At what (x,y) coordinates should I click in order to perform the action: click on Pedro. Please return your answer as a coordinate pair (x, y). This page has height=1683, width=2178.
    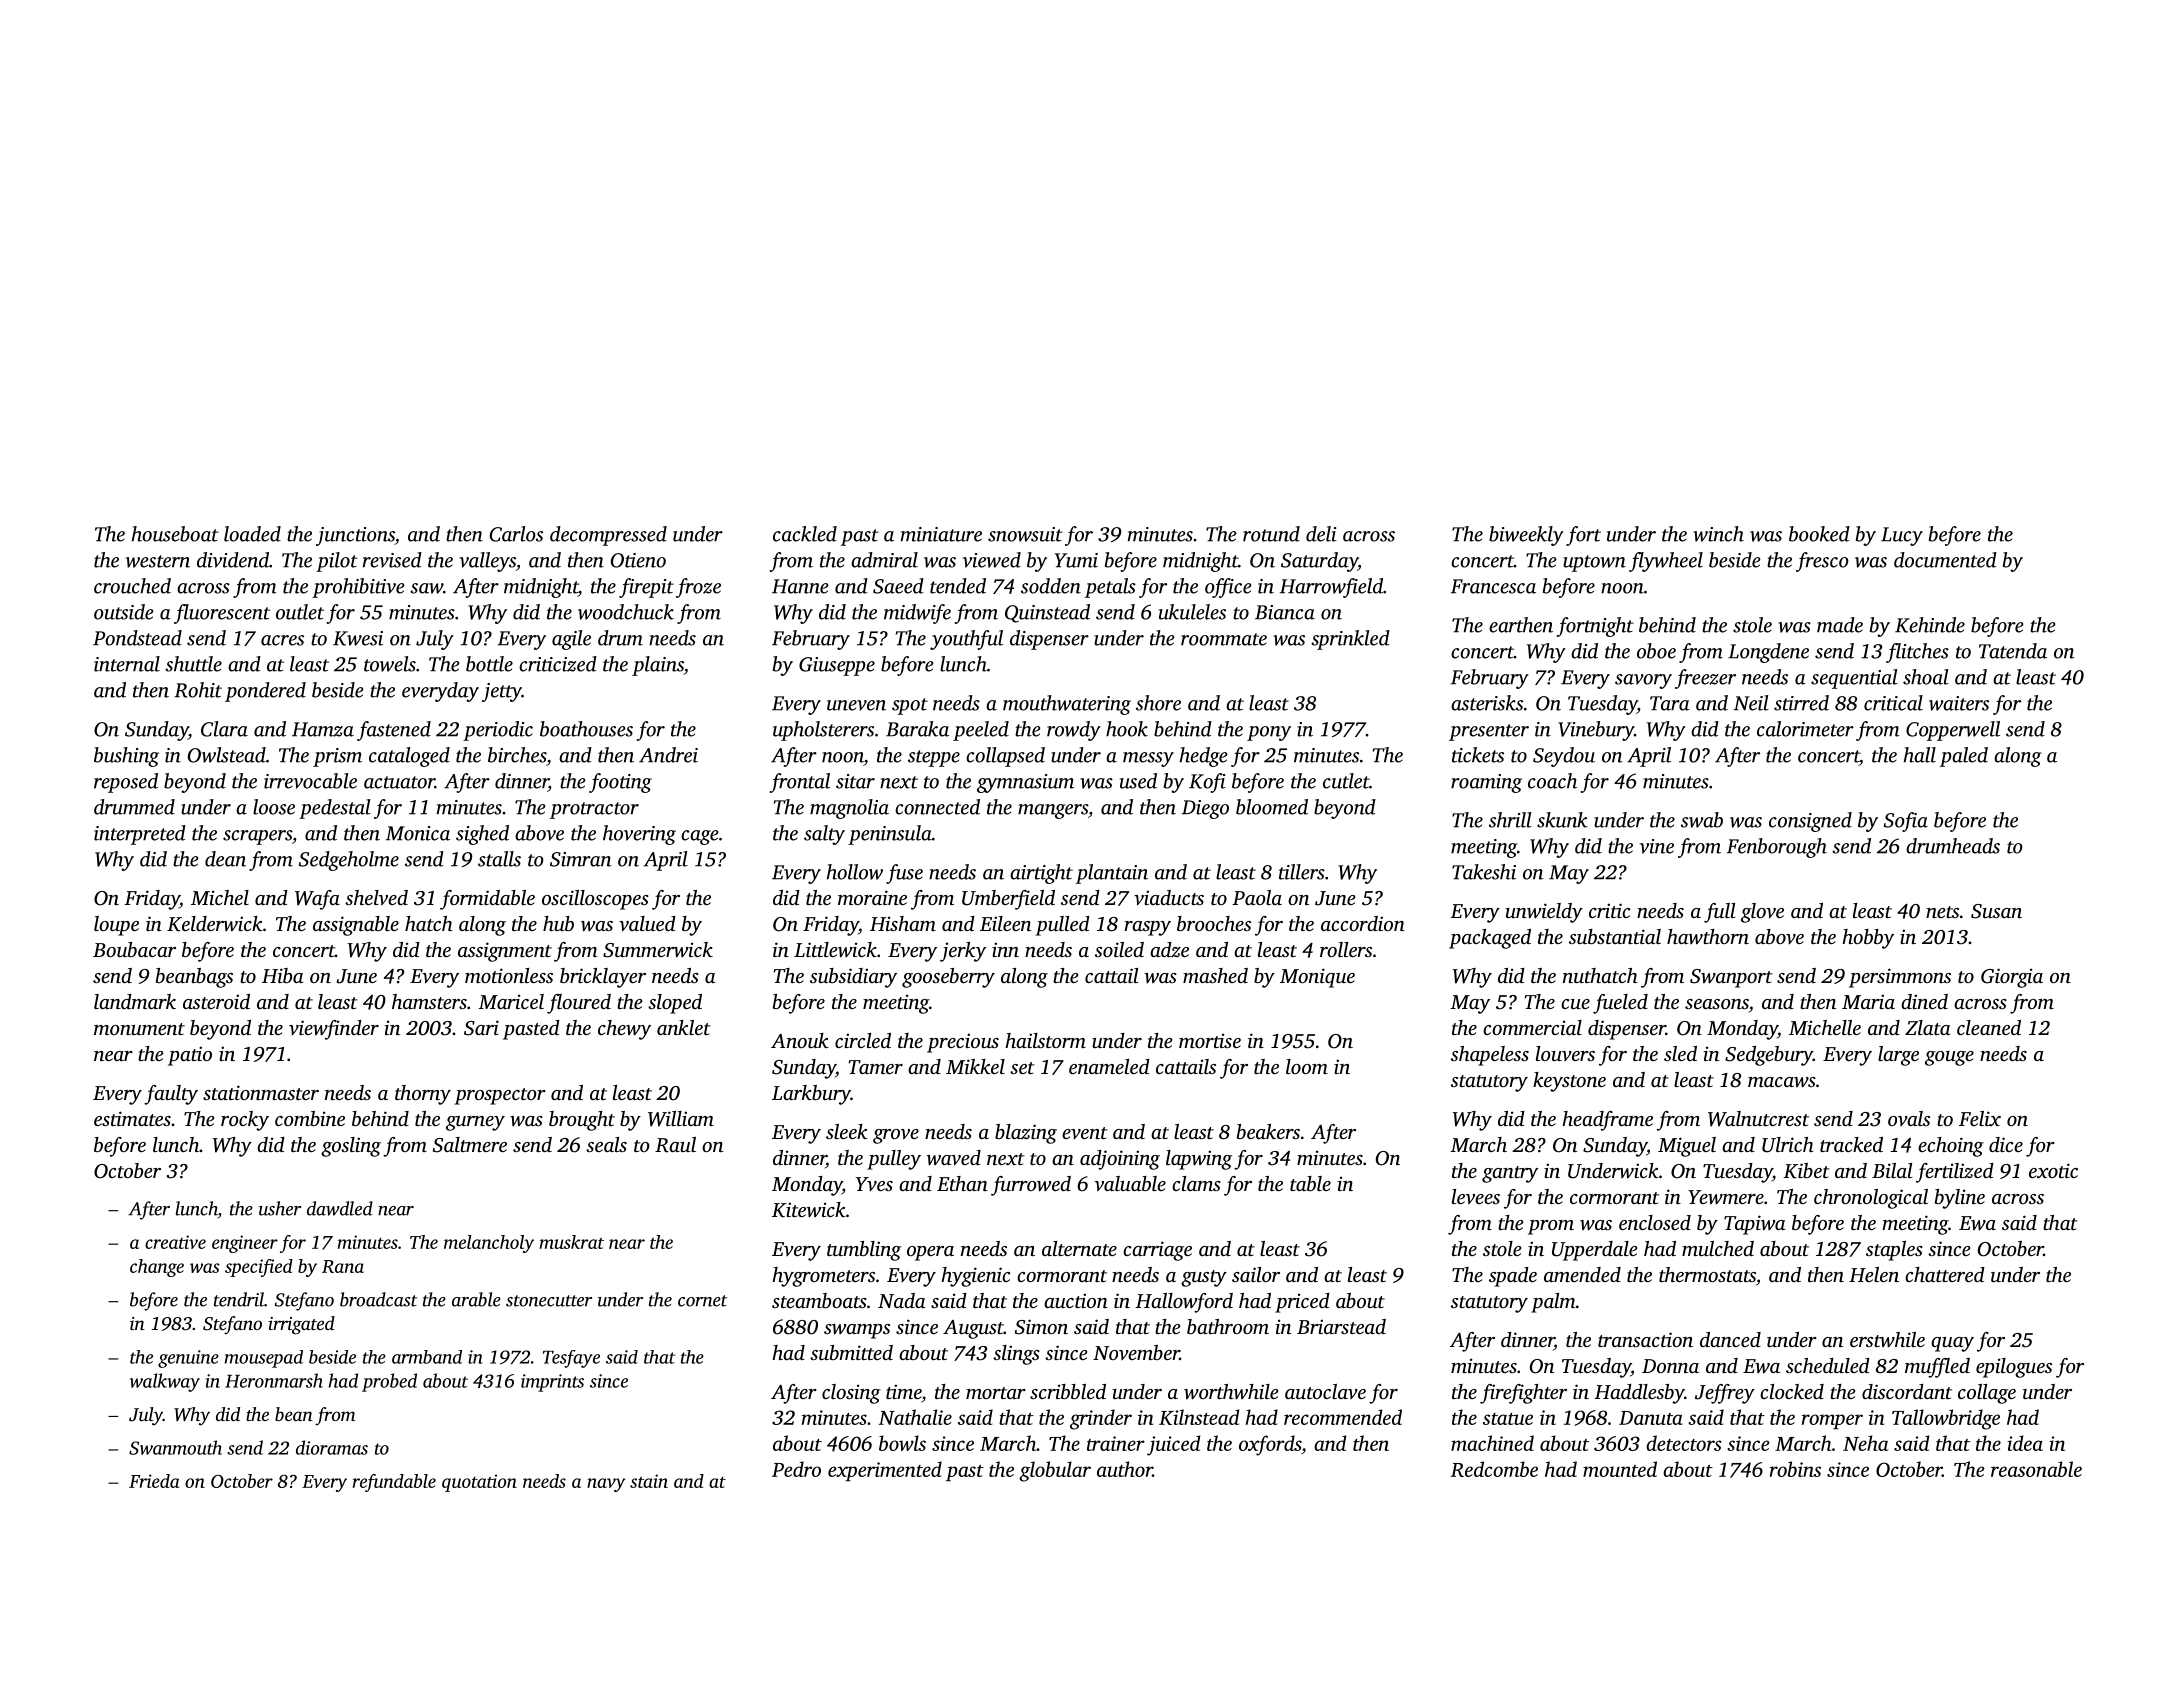
    Looking at the image, I should click on (796, 1469).
